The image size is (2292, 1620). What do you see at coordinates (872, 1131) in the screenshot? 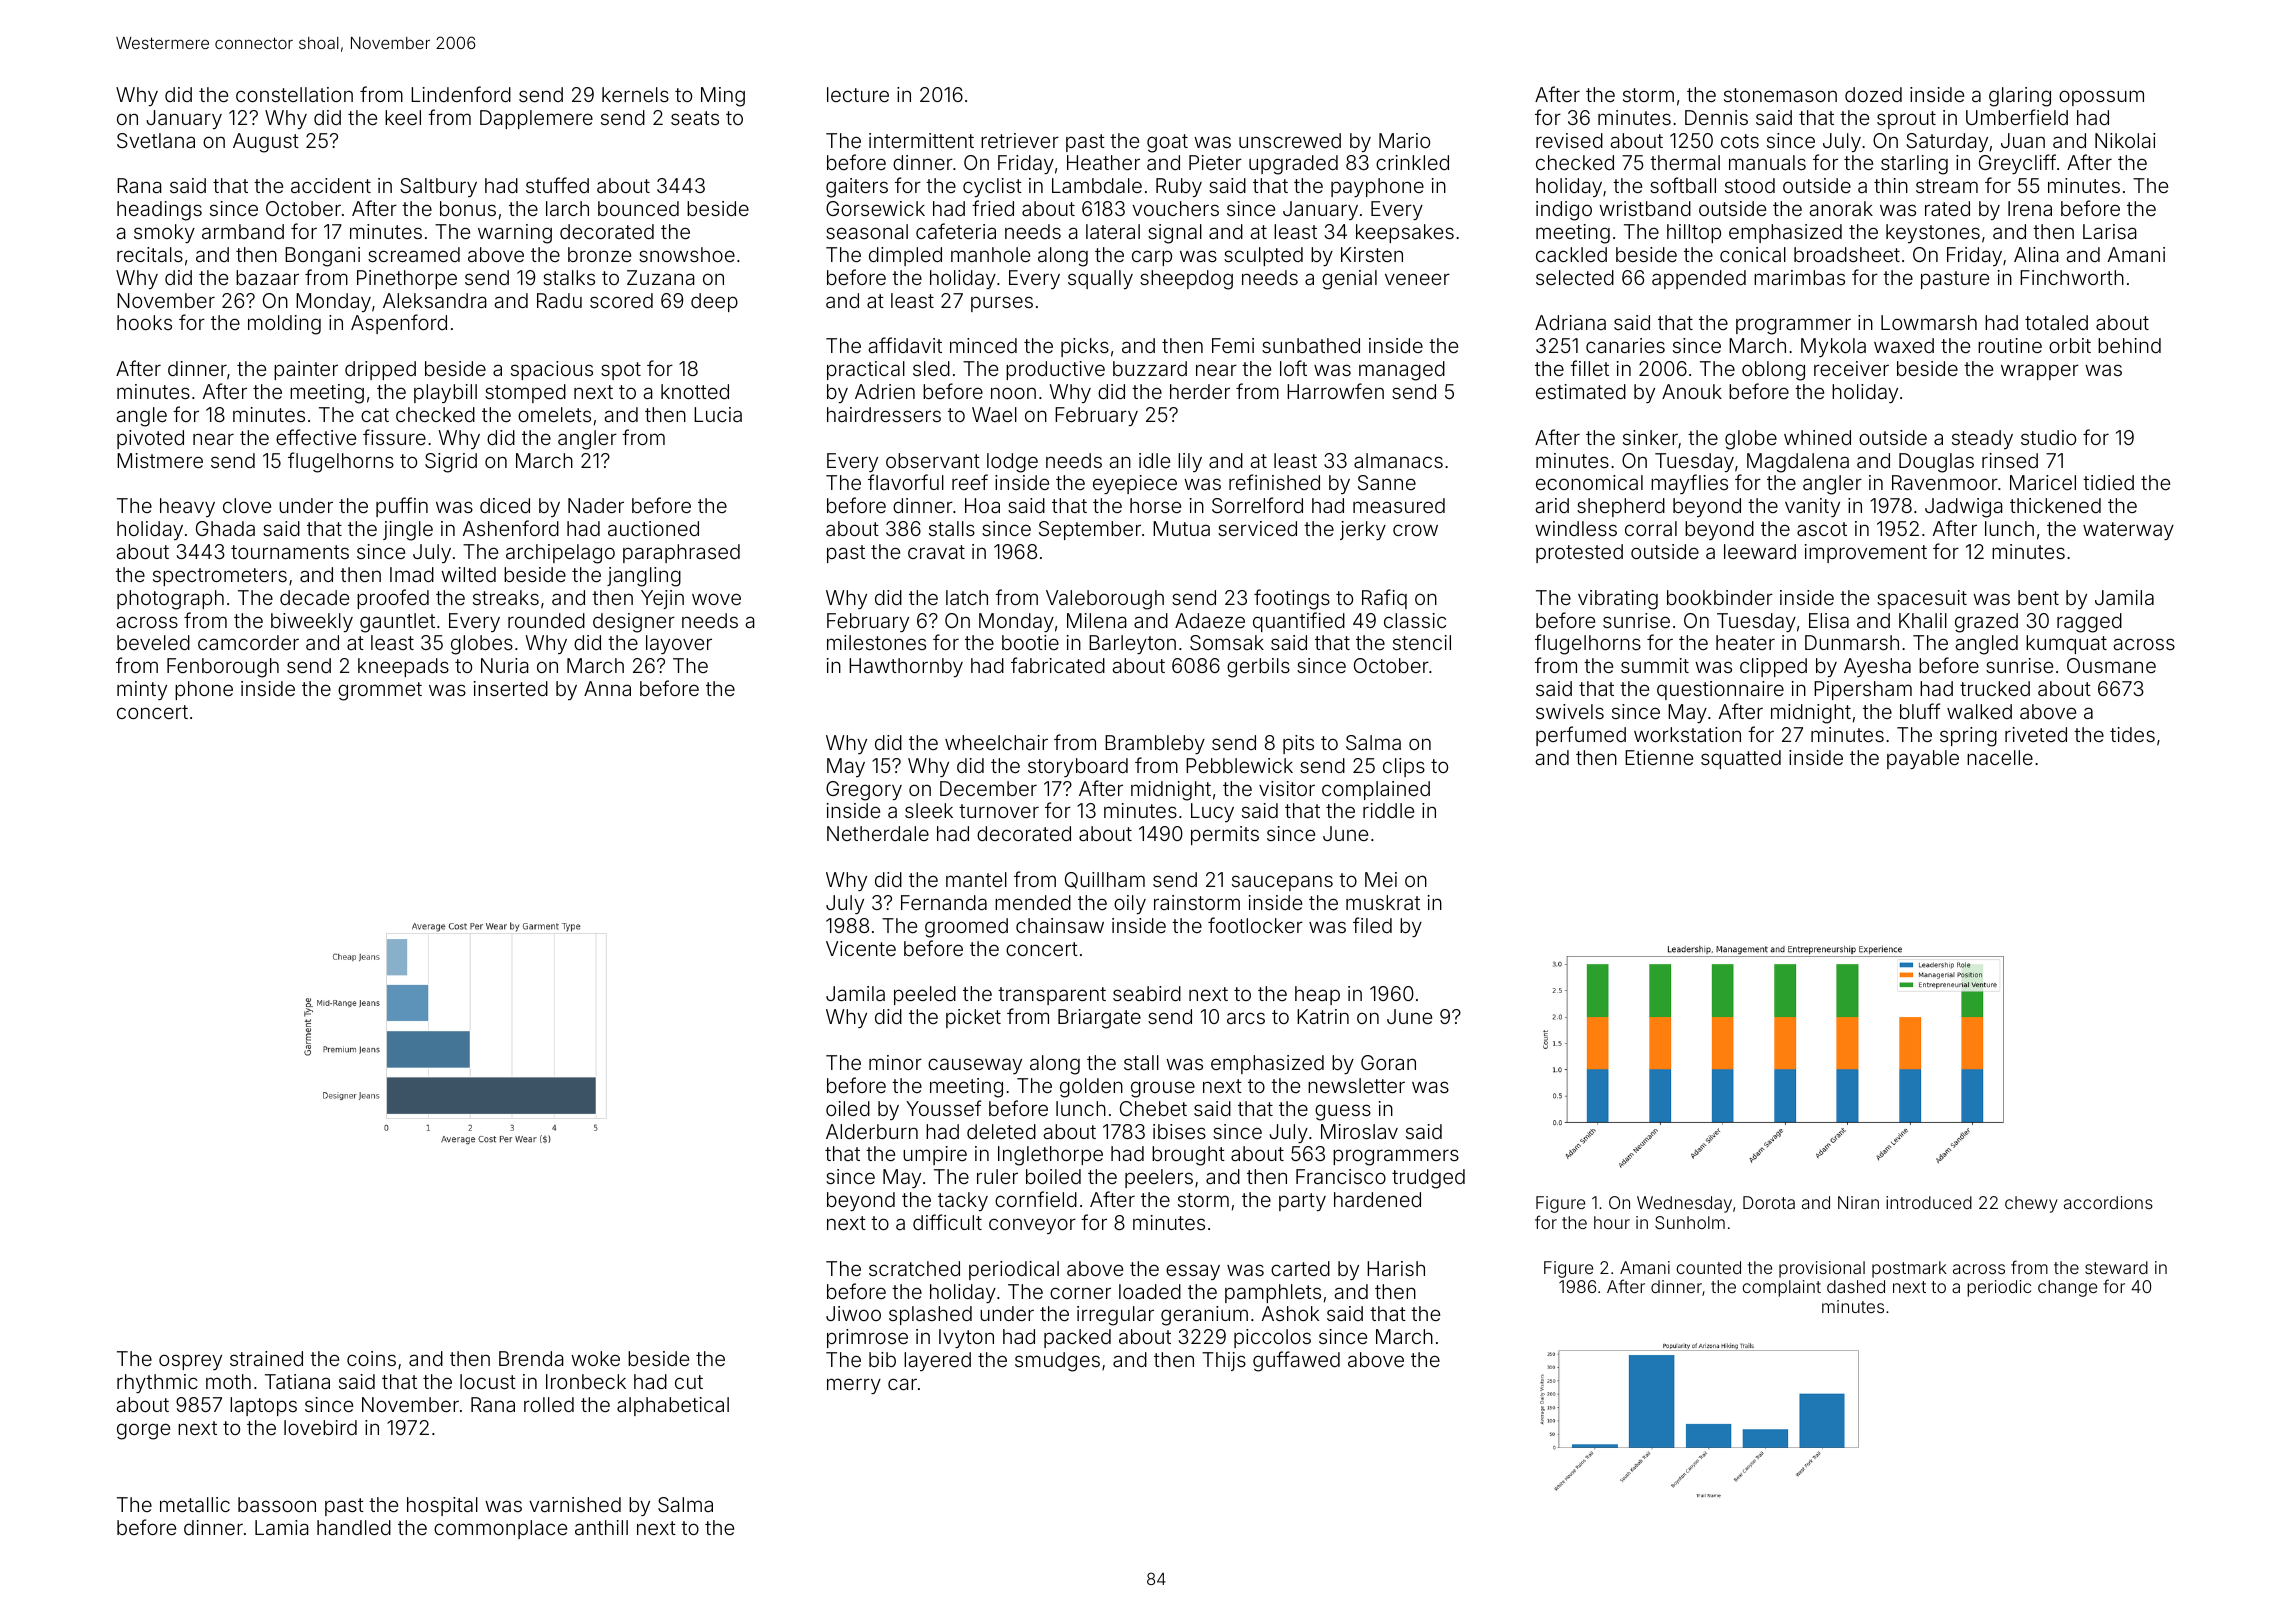
I see `Alderburn` at bounding box center [872, 1131].
